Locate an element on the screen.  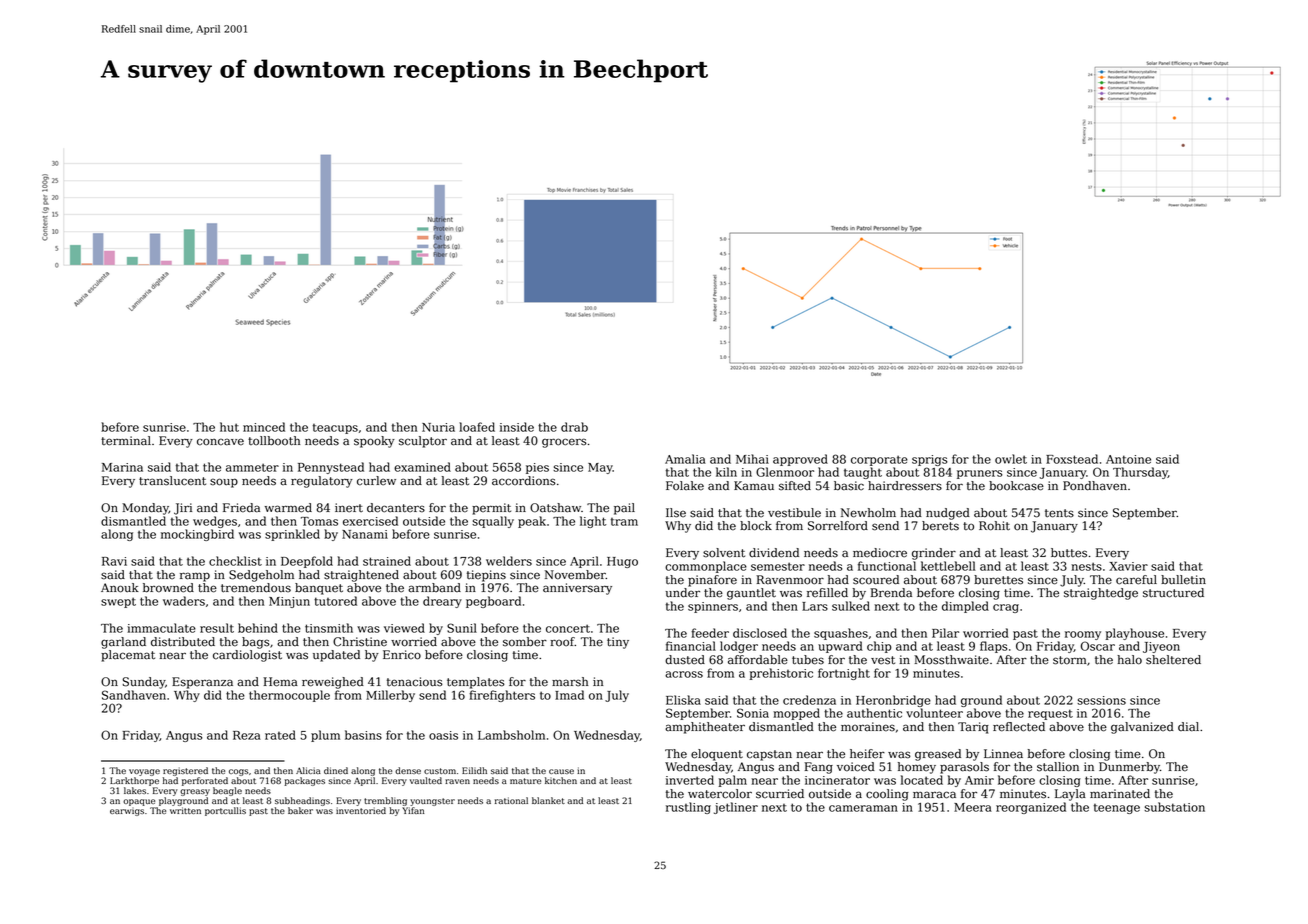
buttes is located at coordinates (1069, 553).
